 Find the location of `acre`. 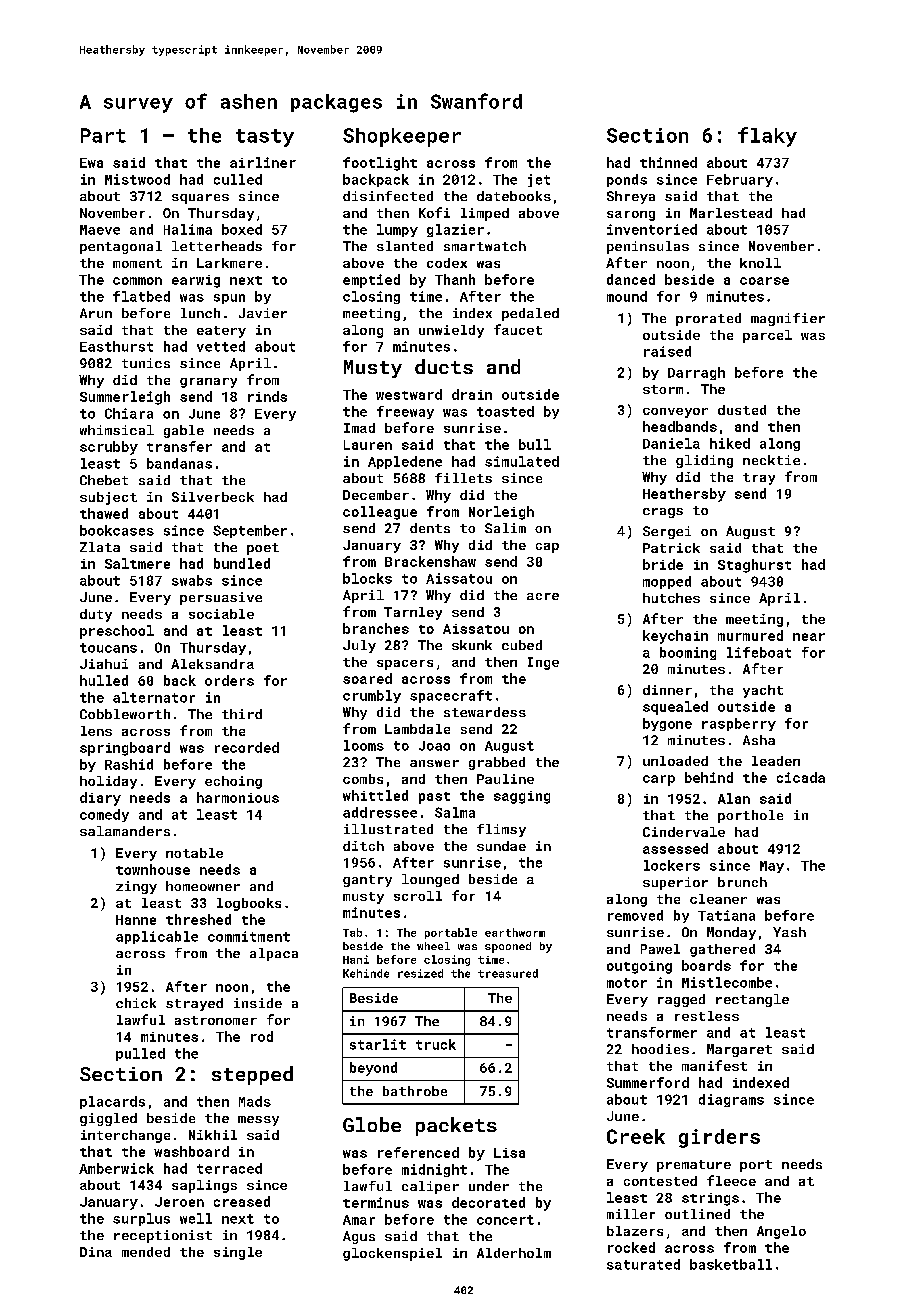

acre is located at coordinates (543, 596).
